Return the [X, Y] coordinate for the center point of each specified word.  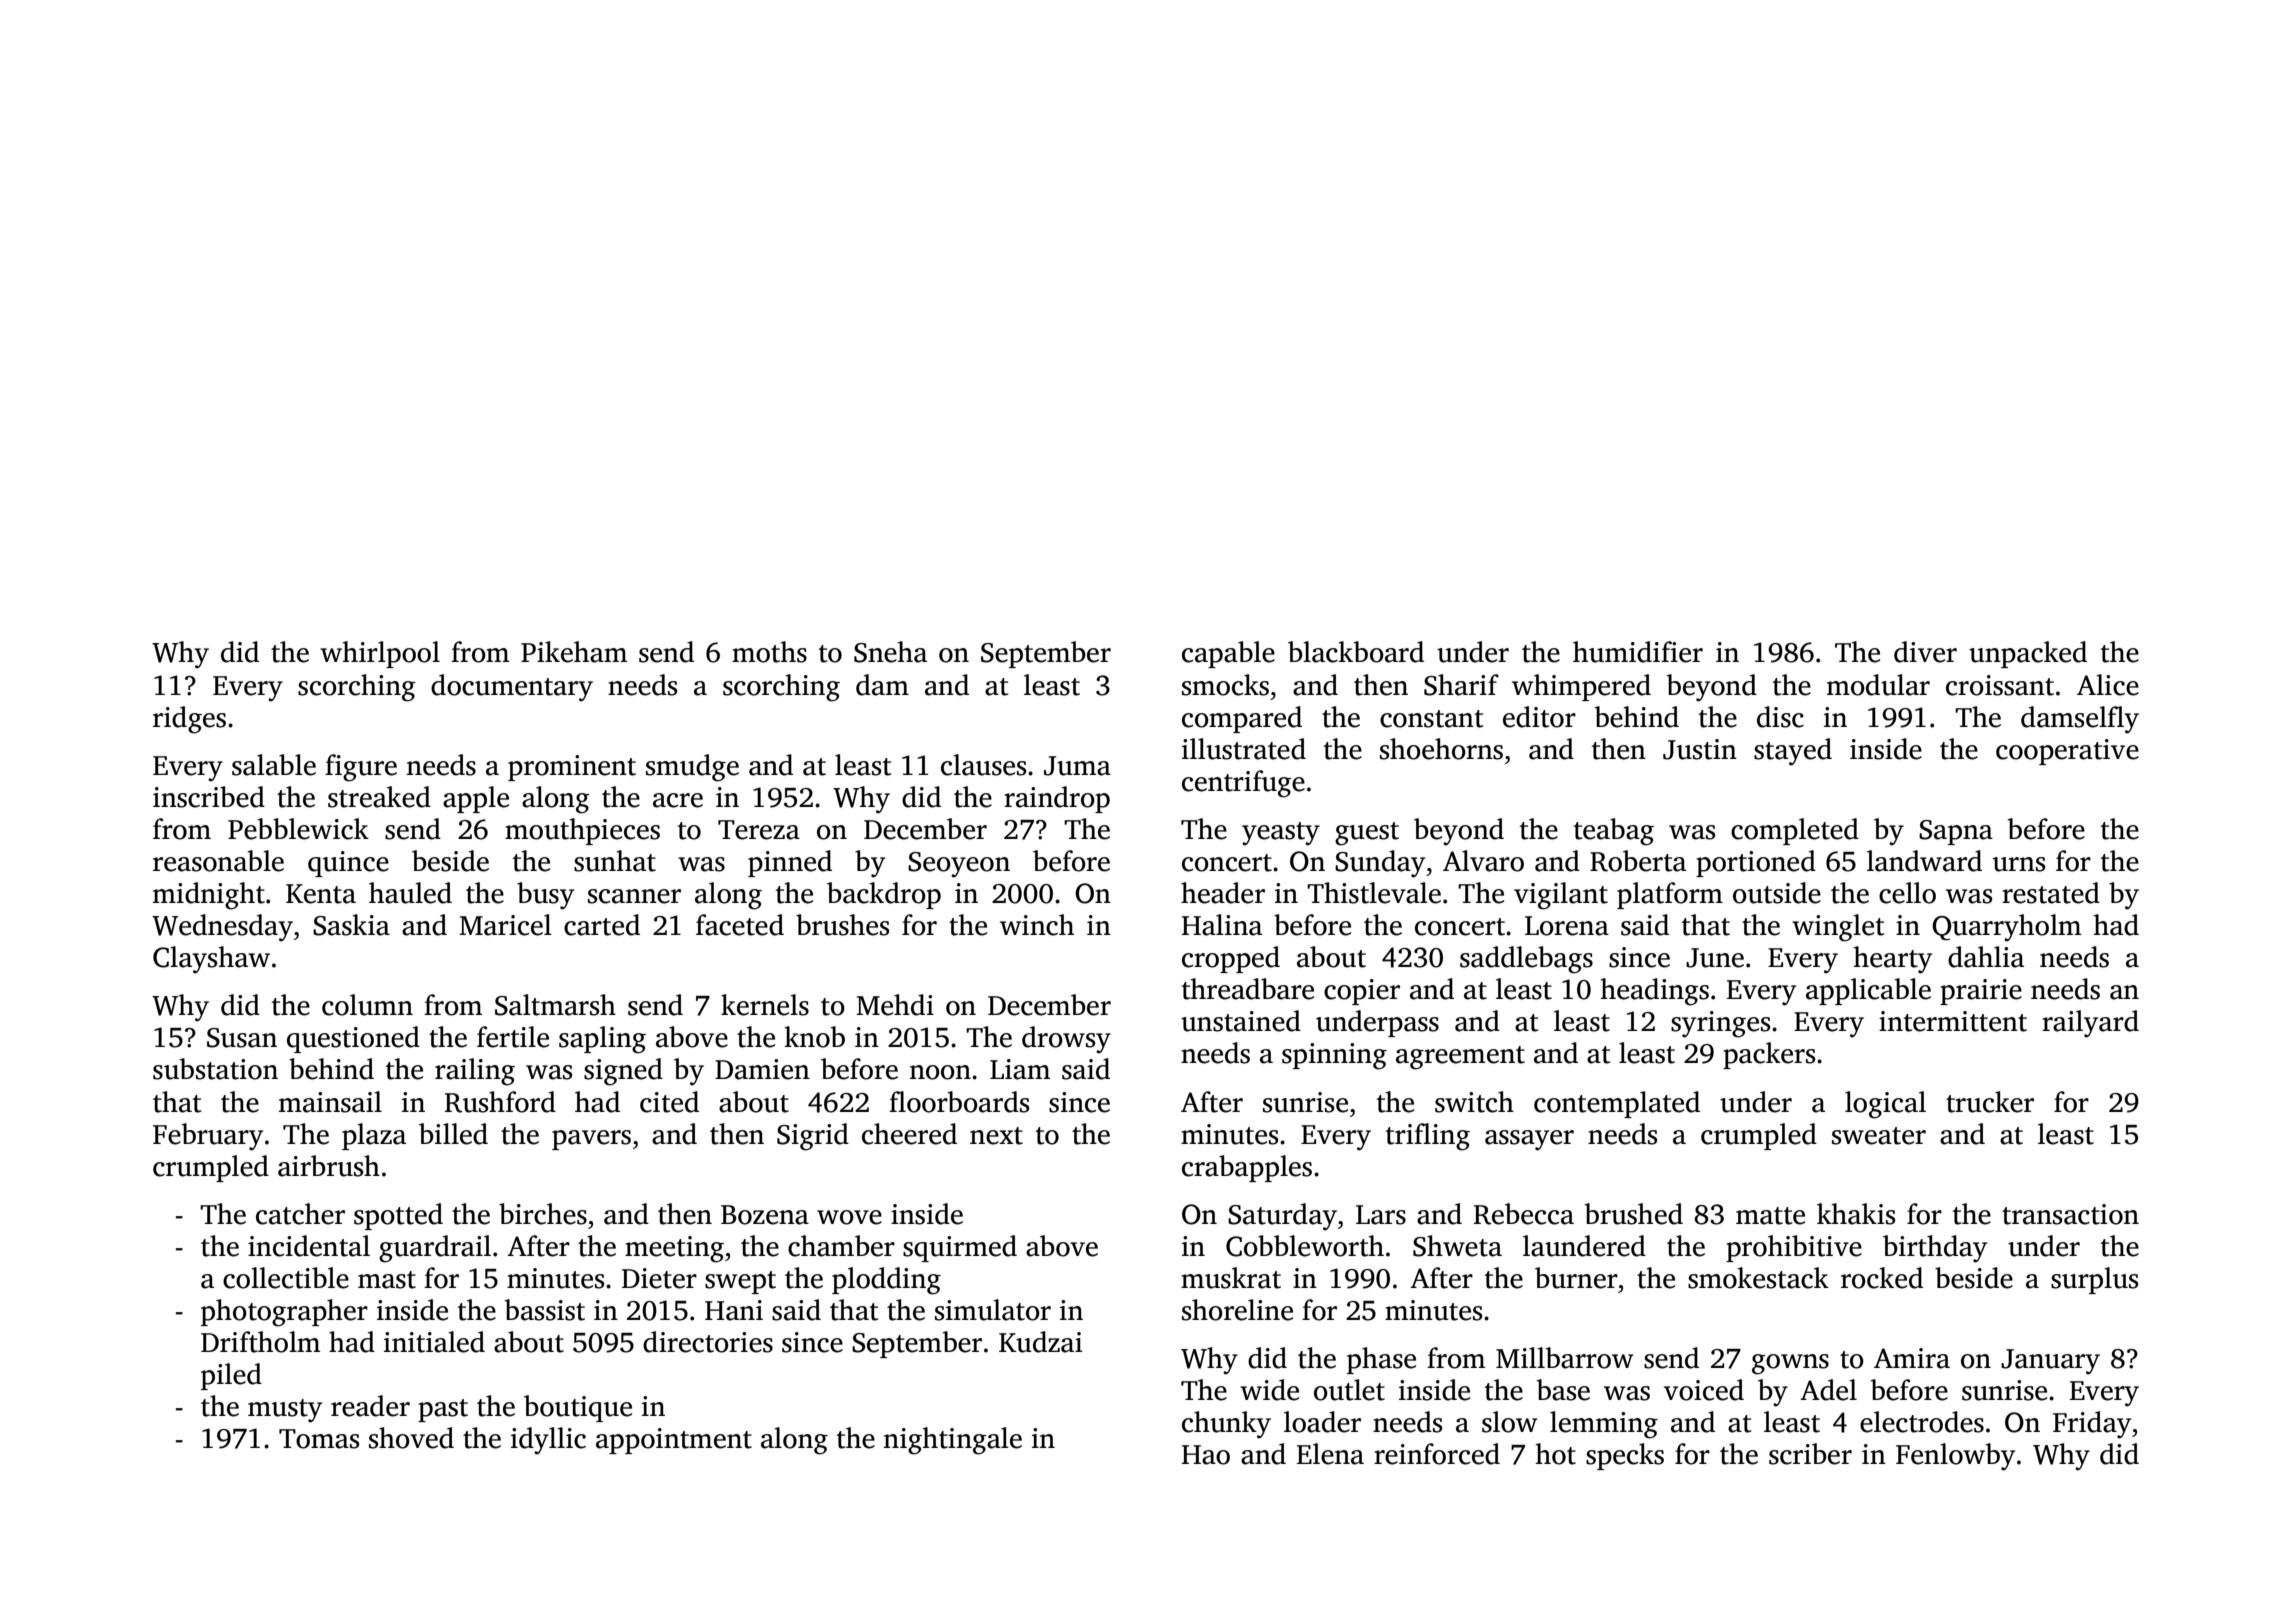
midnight [209, 896]
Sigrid [813, 1137]
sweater [1879, 1136]
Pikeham [574, 652]
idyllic [548, 1441]
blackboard [1356, 652]
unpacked [2028, 654]
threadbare [1248, 989]
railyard [2090, 1024]
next [996, 1136]
